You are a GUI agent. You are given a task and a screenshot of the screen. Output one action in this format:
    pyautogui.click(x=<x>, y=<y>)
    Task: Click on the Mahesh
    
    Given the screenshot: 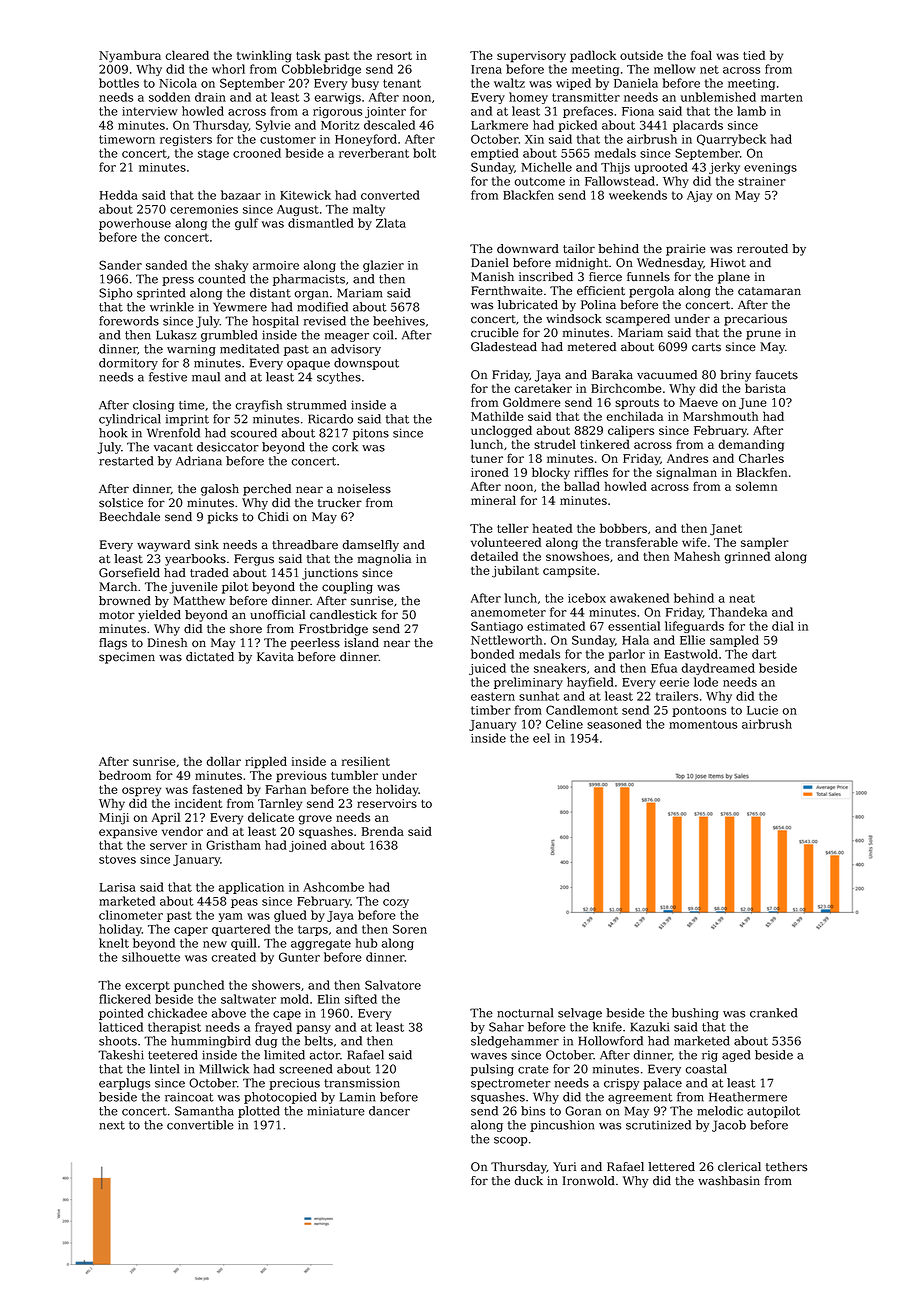 What is the action you would take?
    pyautogui.click(x=697, y=556)
